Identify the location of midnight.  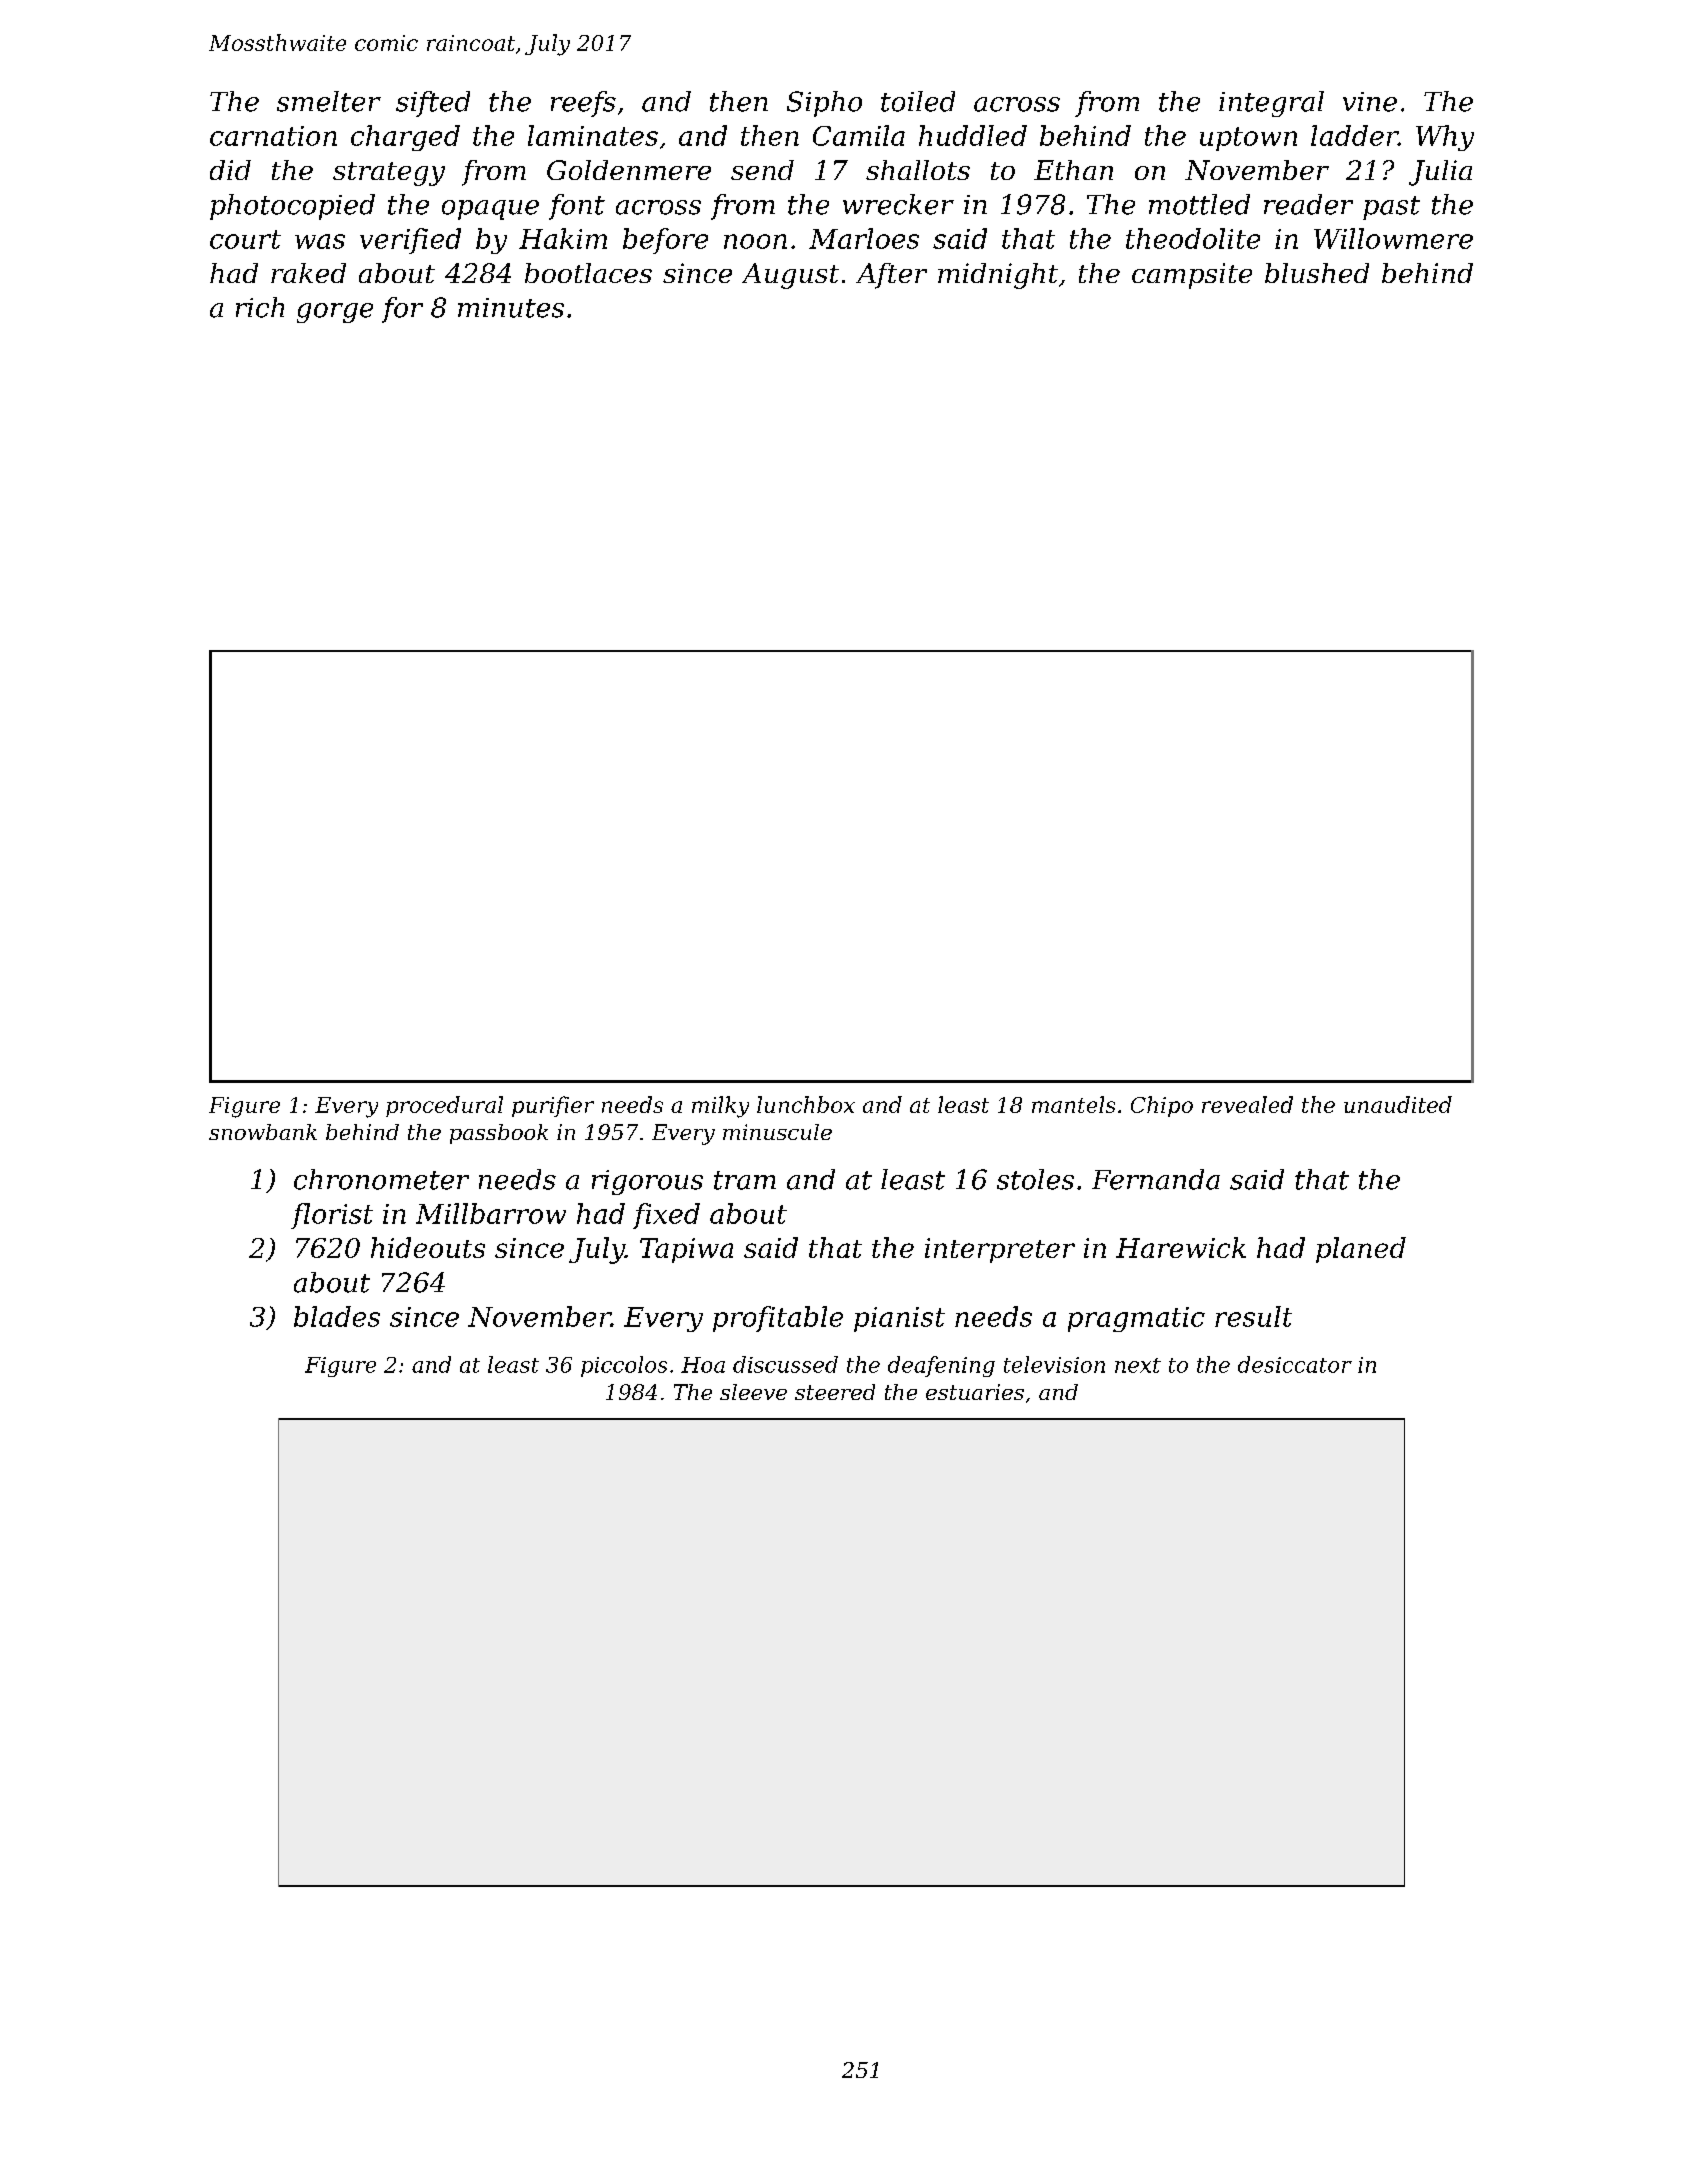
(998, 276).
